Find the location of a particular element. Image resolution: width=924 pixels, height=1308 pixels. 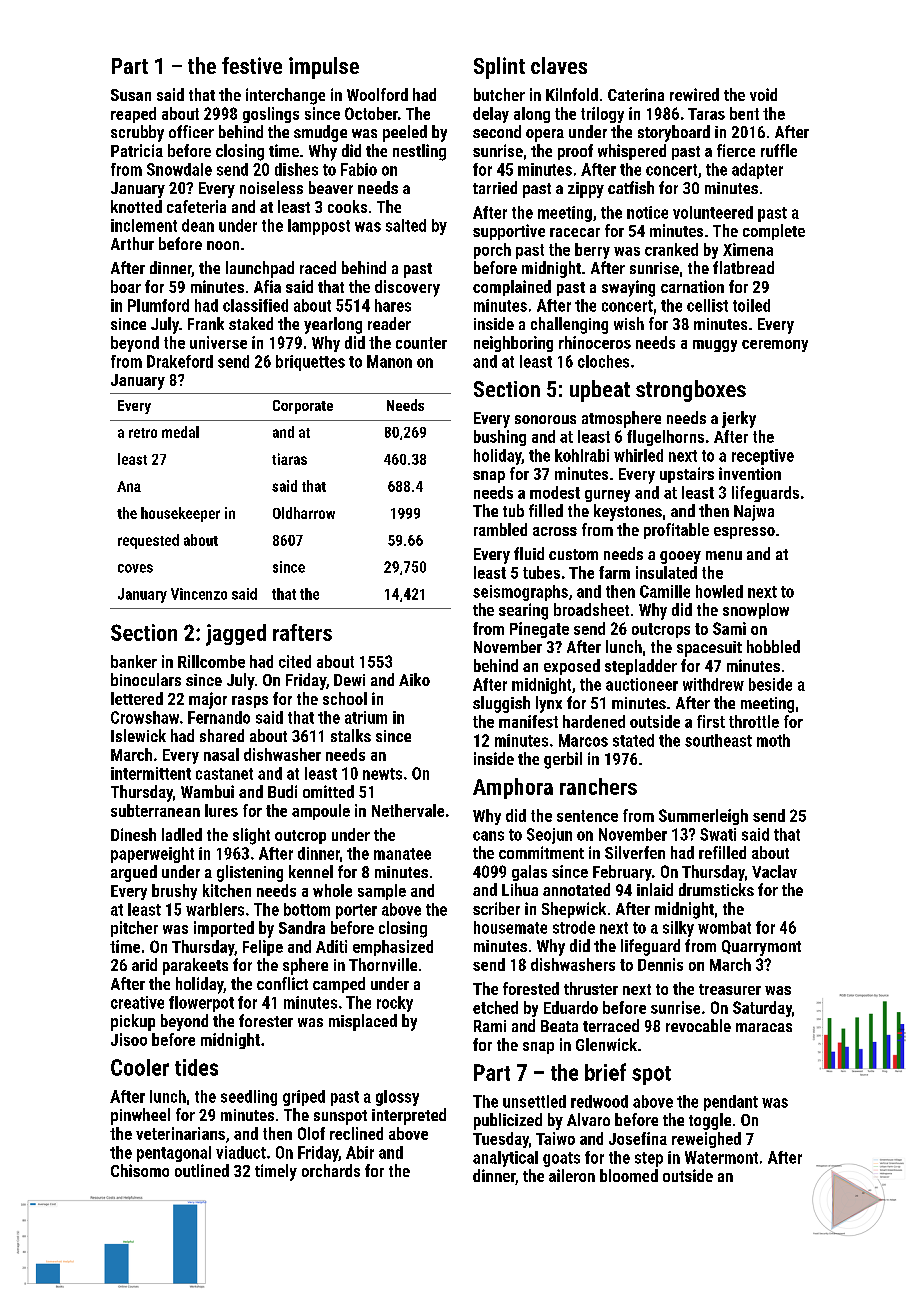

Aiko is located at coordinates (414, 679).
